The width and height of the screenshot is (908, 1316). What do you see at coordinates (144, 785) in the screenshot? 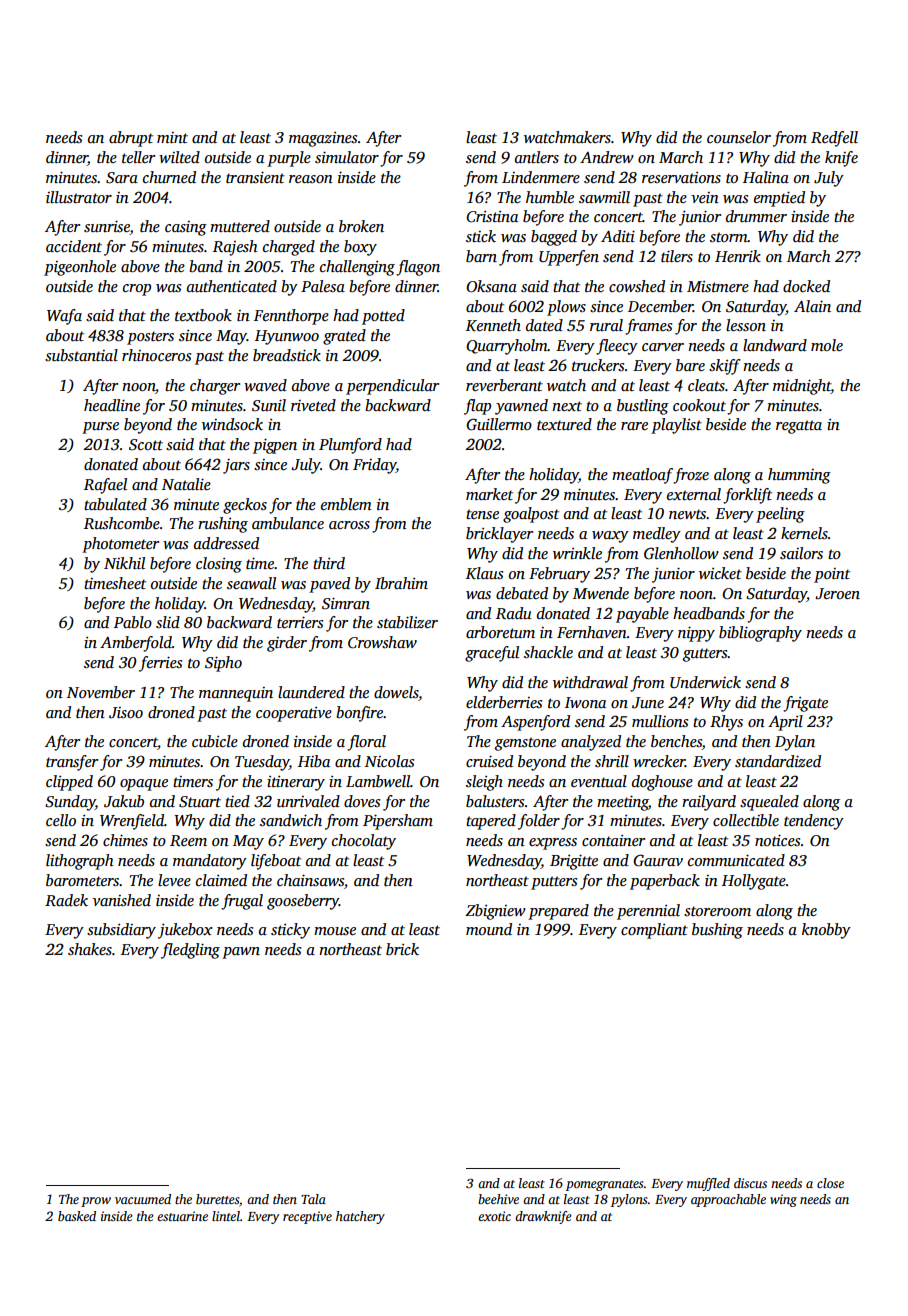
I see `opaque` at bounding box center [144, 785].
